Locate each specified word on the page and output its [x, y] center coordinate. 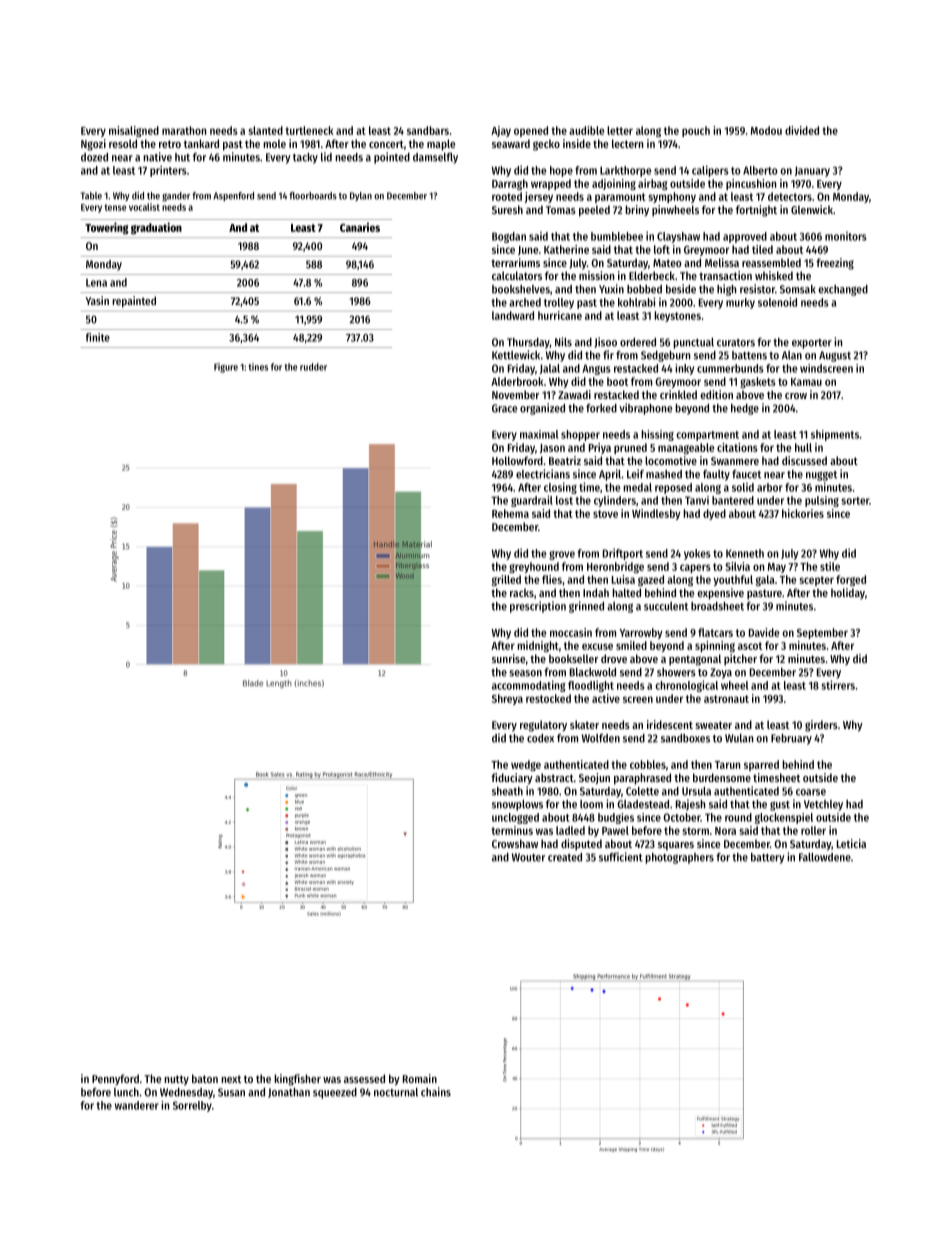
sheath [507, 791]
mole [274, 143]
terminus [512, 830]
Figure [226, 368]
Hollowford [517, 460]
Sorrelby [192, 1106]
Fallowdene [825, 857]
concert [386, 144]
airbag [653, 184]
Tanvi [697, 500]
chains [436, 1092]
